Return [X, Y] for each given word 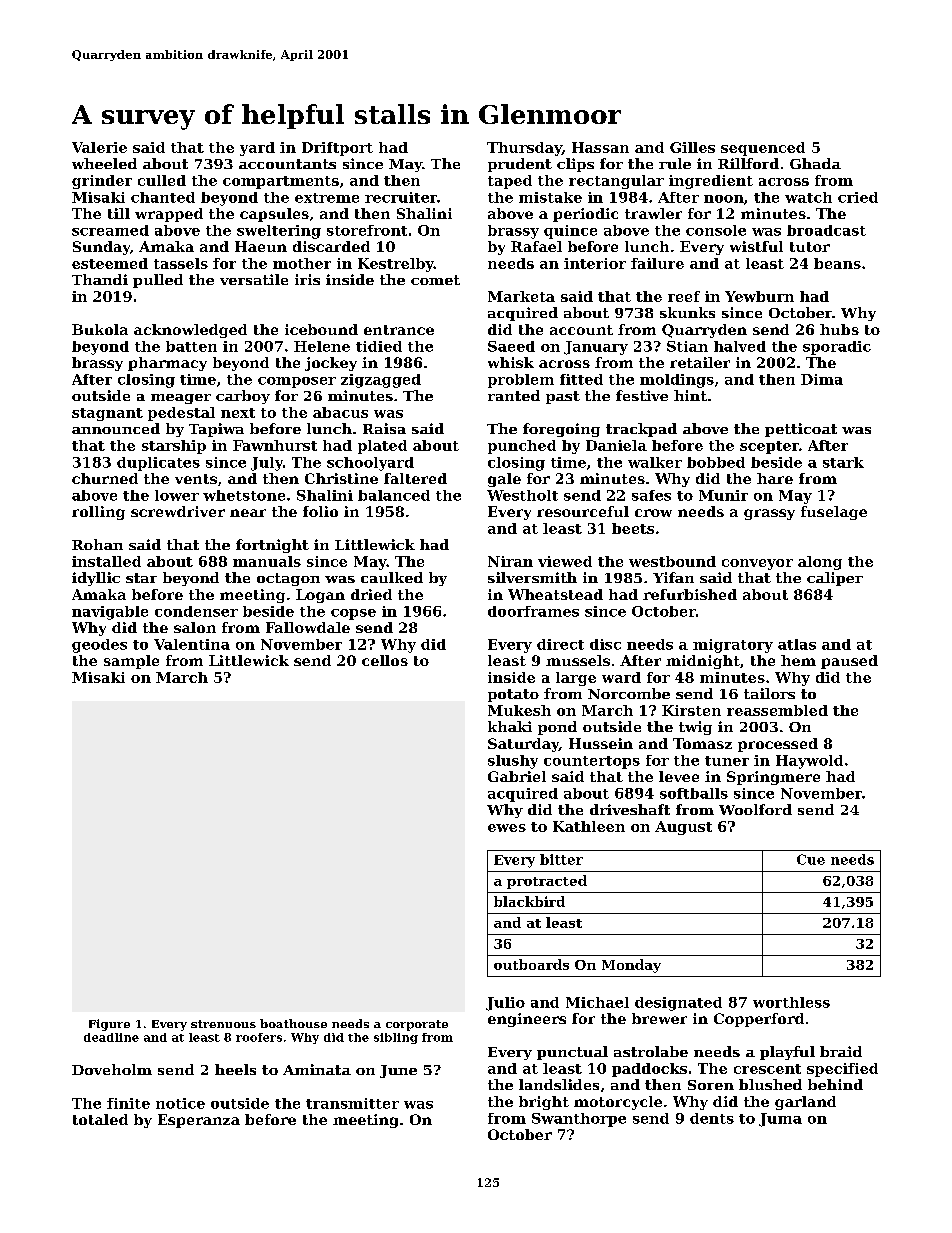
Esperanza [199, 1121]
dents [712, 1118]
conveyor [757, 564]
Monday [631, 966]
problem [521, 381]
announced [116, 428]
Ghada [815, 163]
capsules [274, 215]
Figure [109, 1025]
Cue [811, 859]
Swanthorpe [579, 1120]
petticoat [801, 430]
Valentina [192, 644]
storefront [367, 230]
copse [353, 614]
